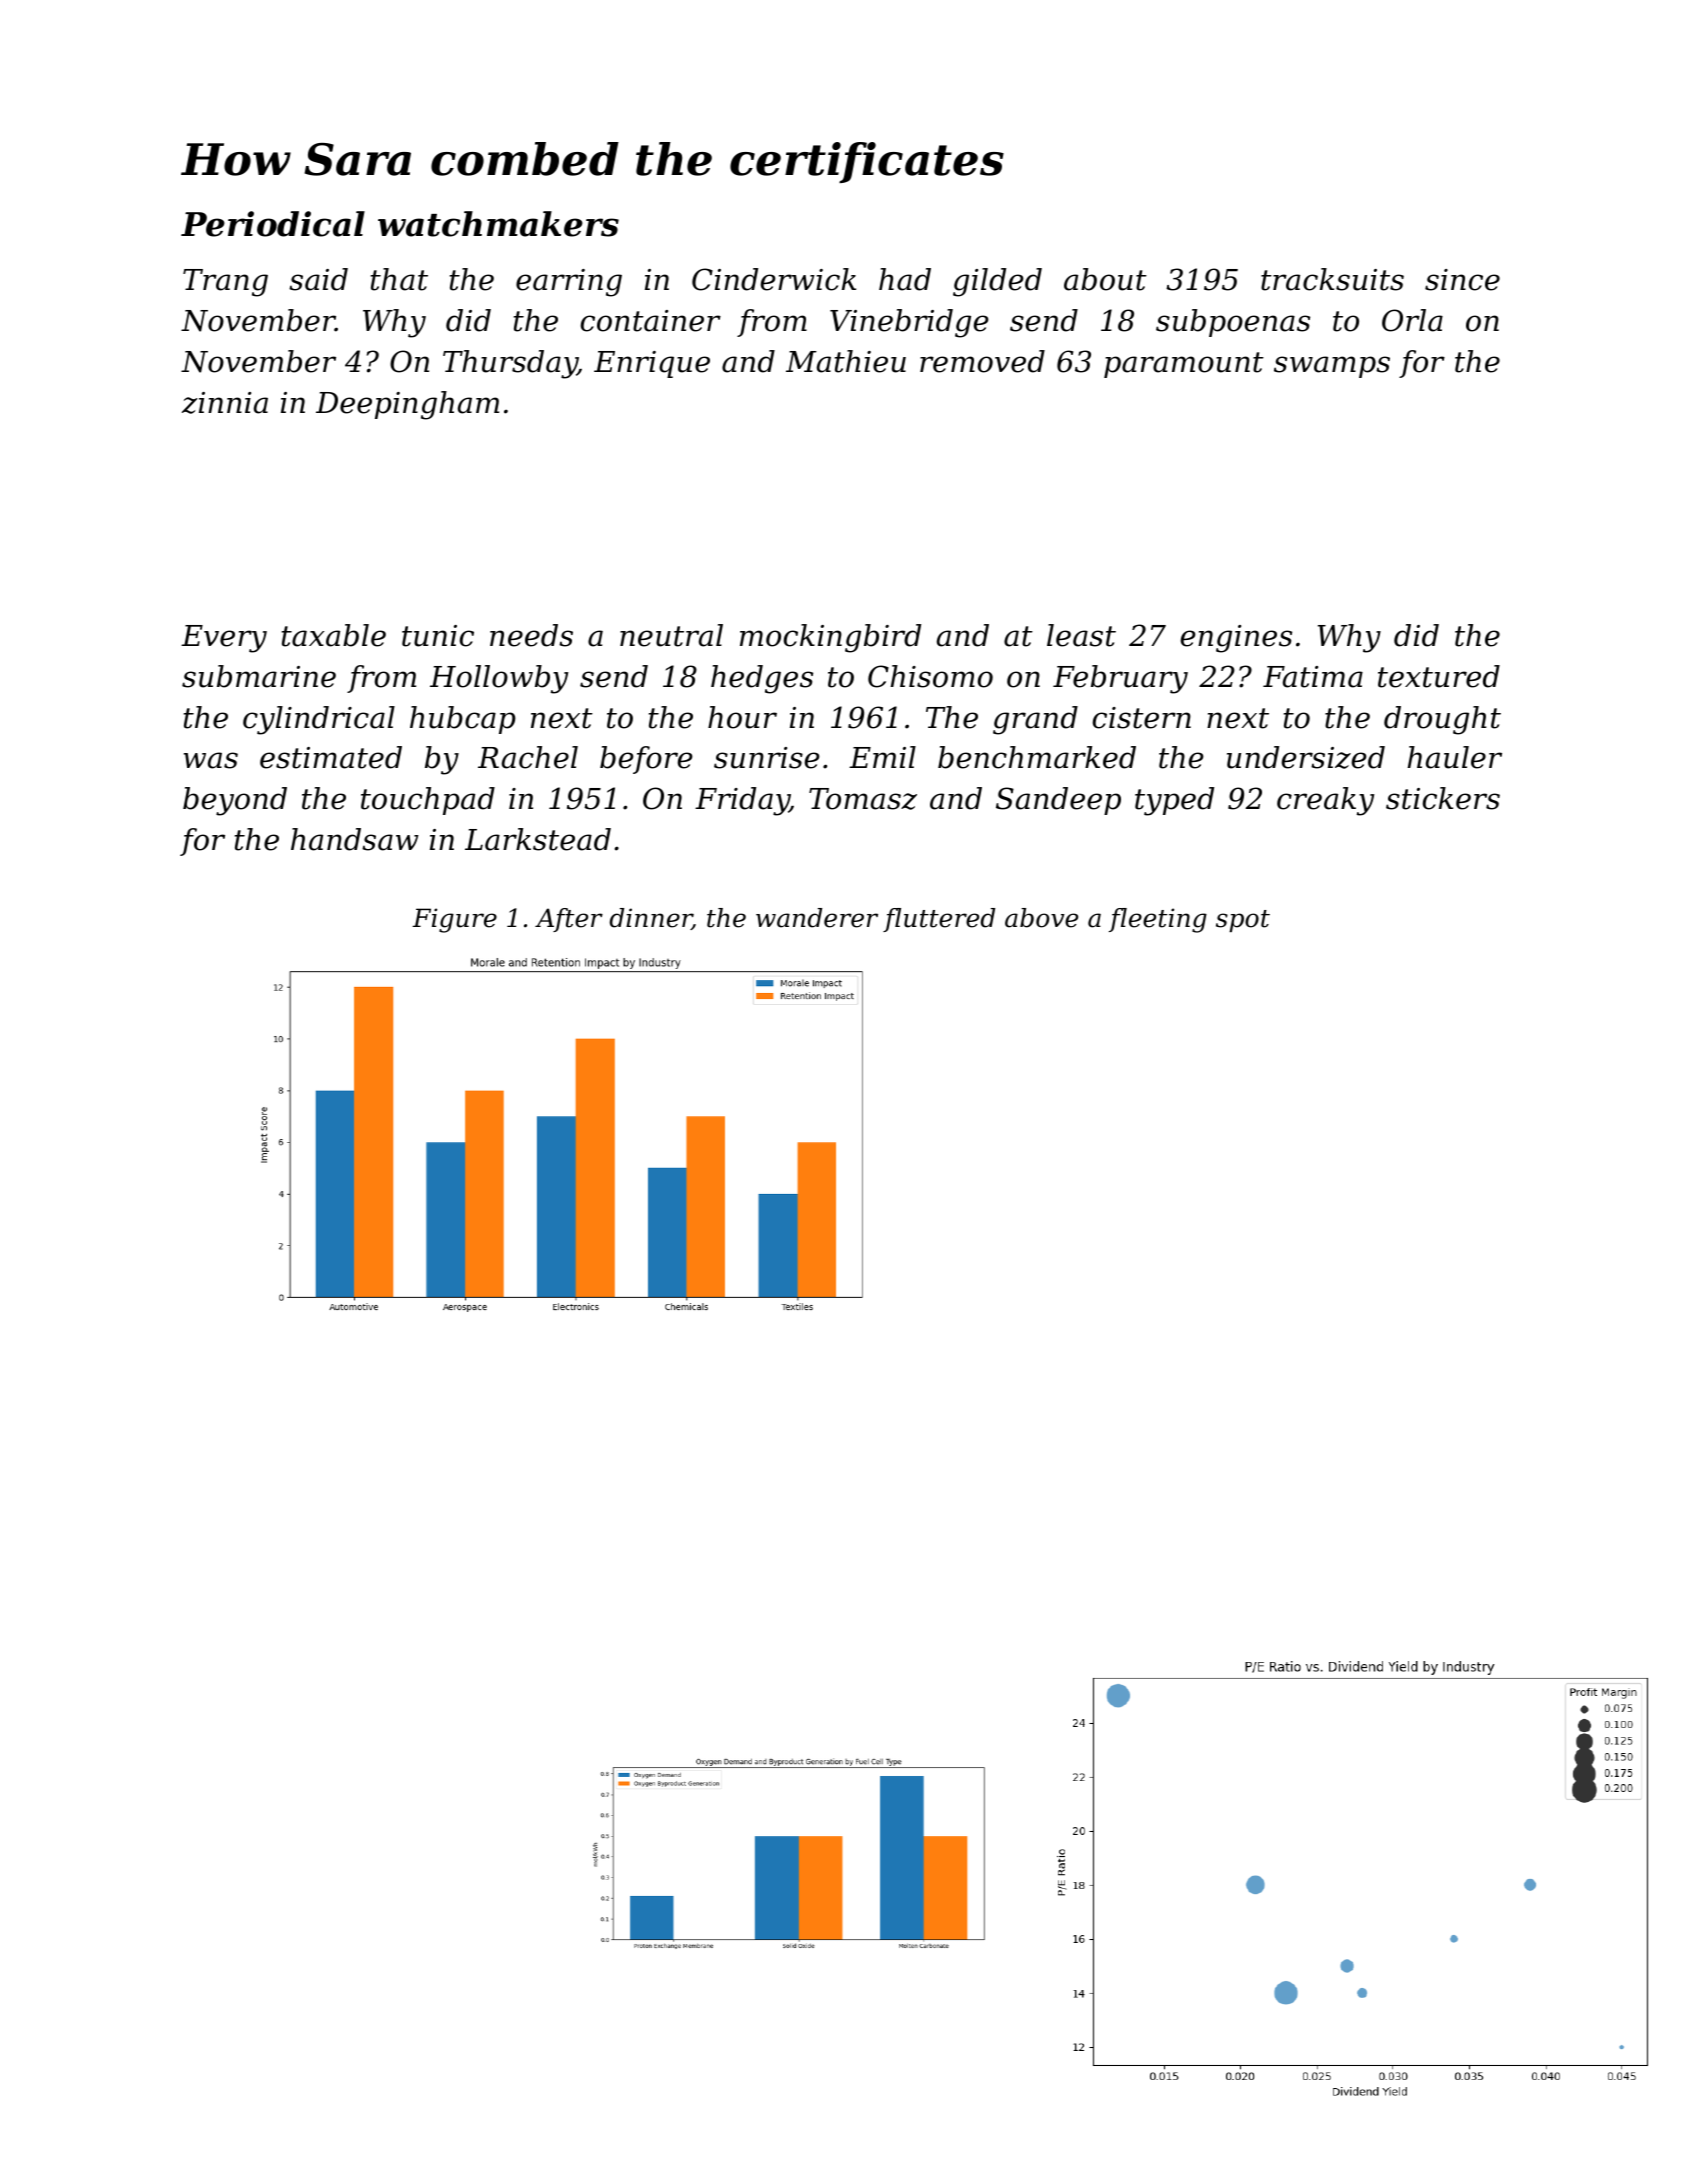  What do you see at coordinates (1236, 639) in the screenshot?
I see `engines` at bounding box center [1236, 639].
